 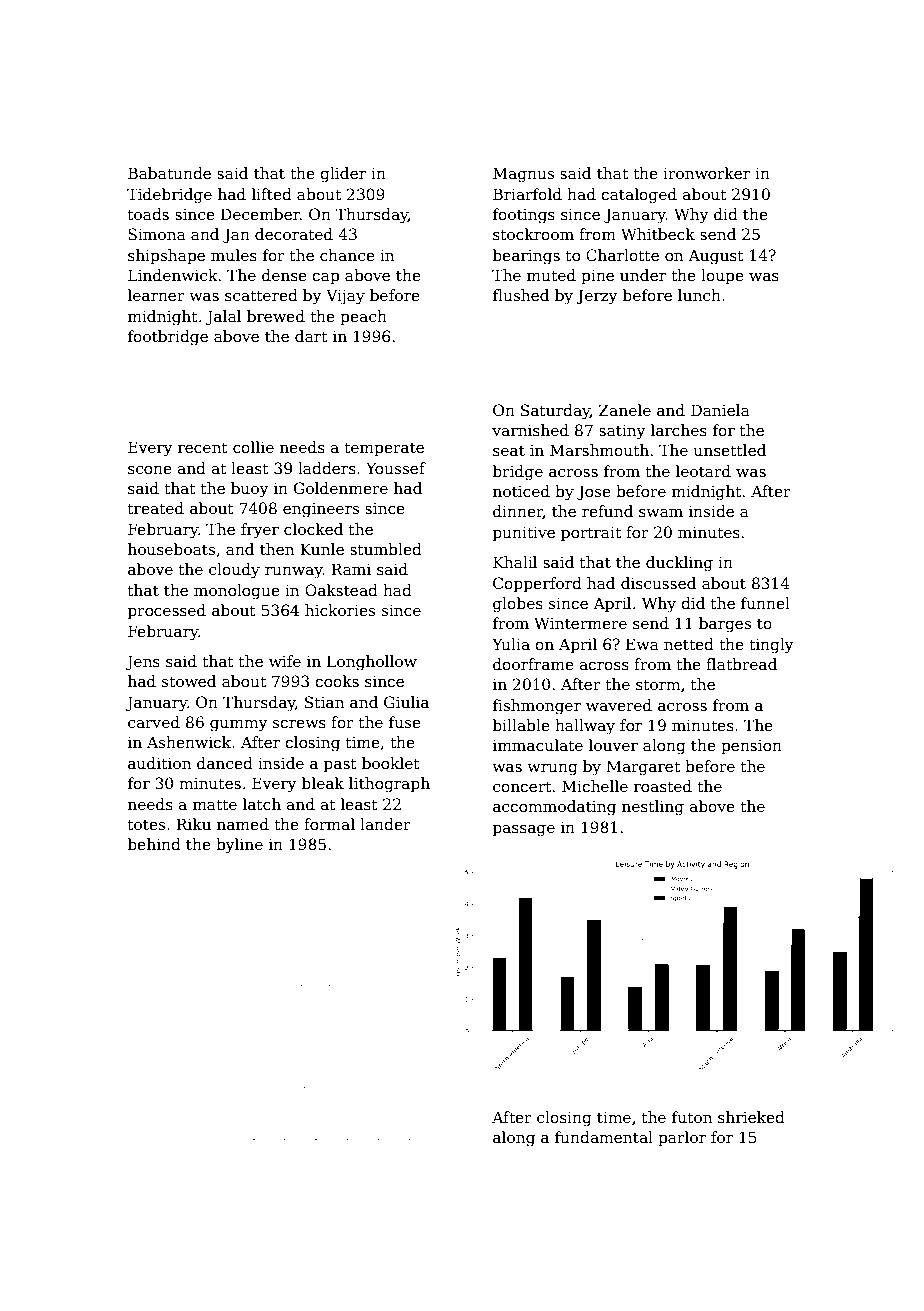 I want to click on concert, so click(x=522, y=786).
